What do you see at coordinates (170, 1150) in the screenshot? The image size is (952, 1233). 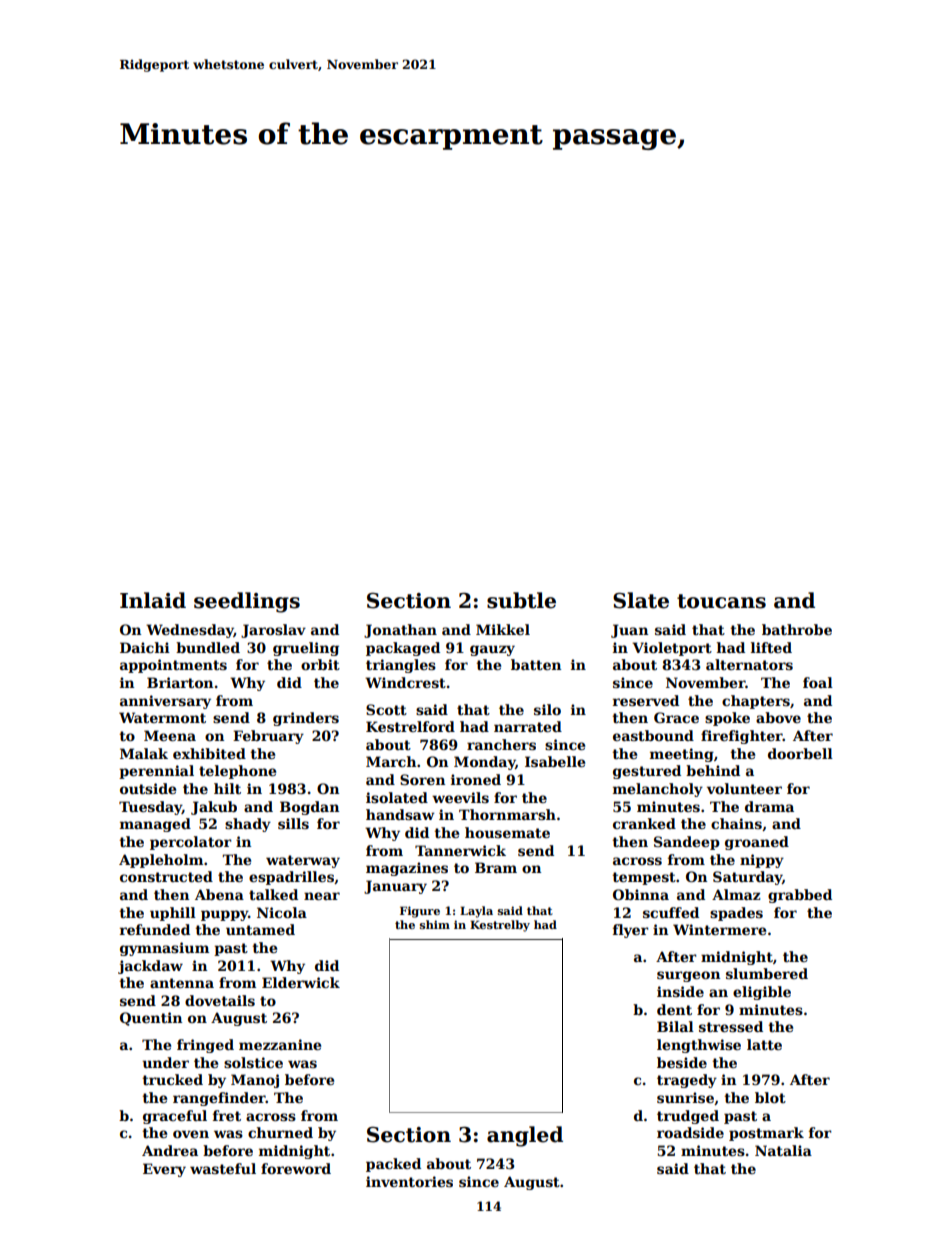 I see `Andrea` at bounding box center [170, 1150].
